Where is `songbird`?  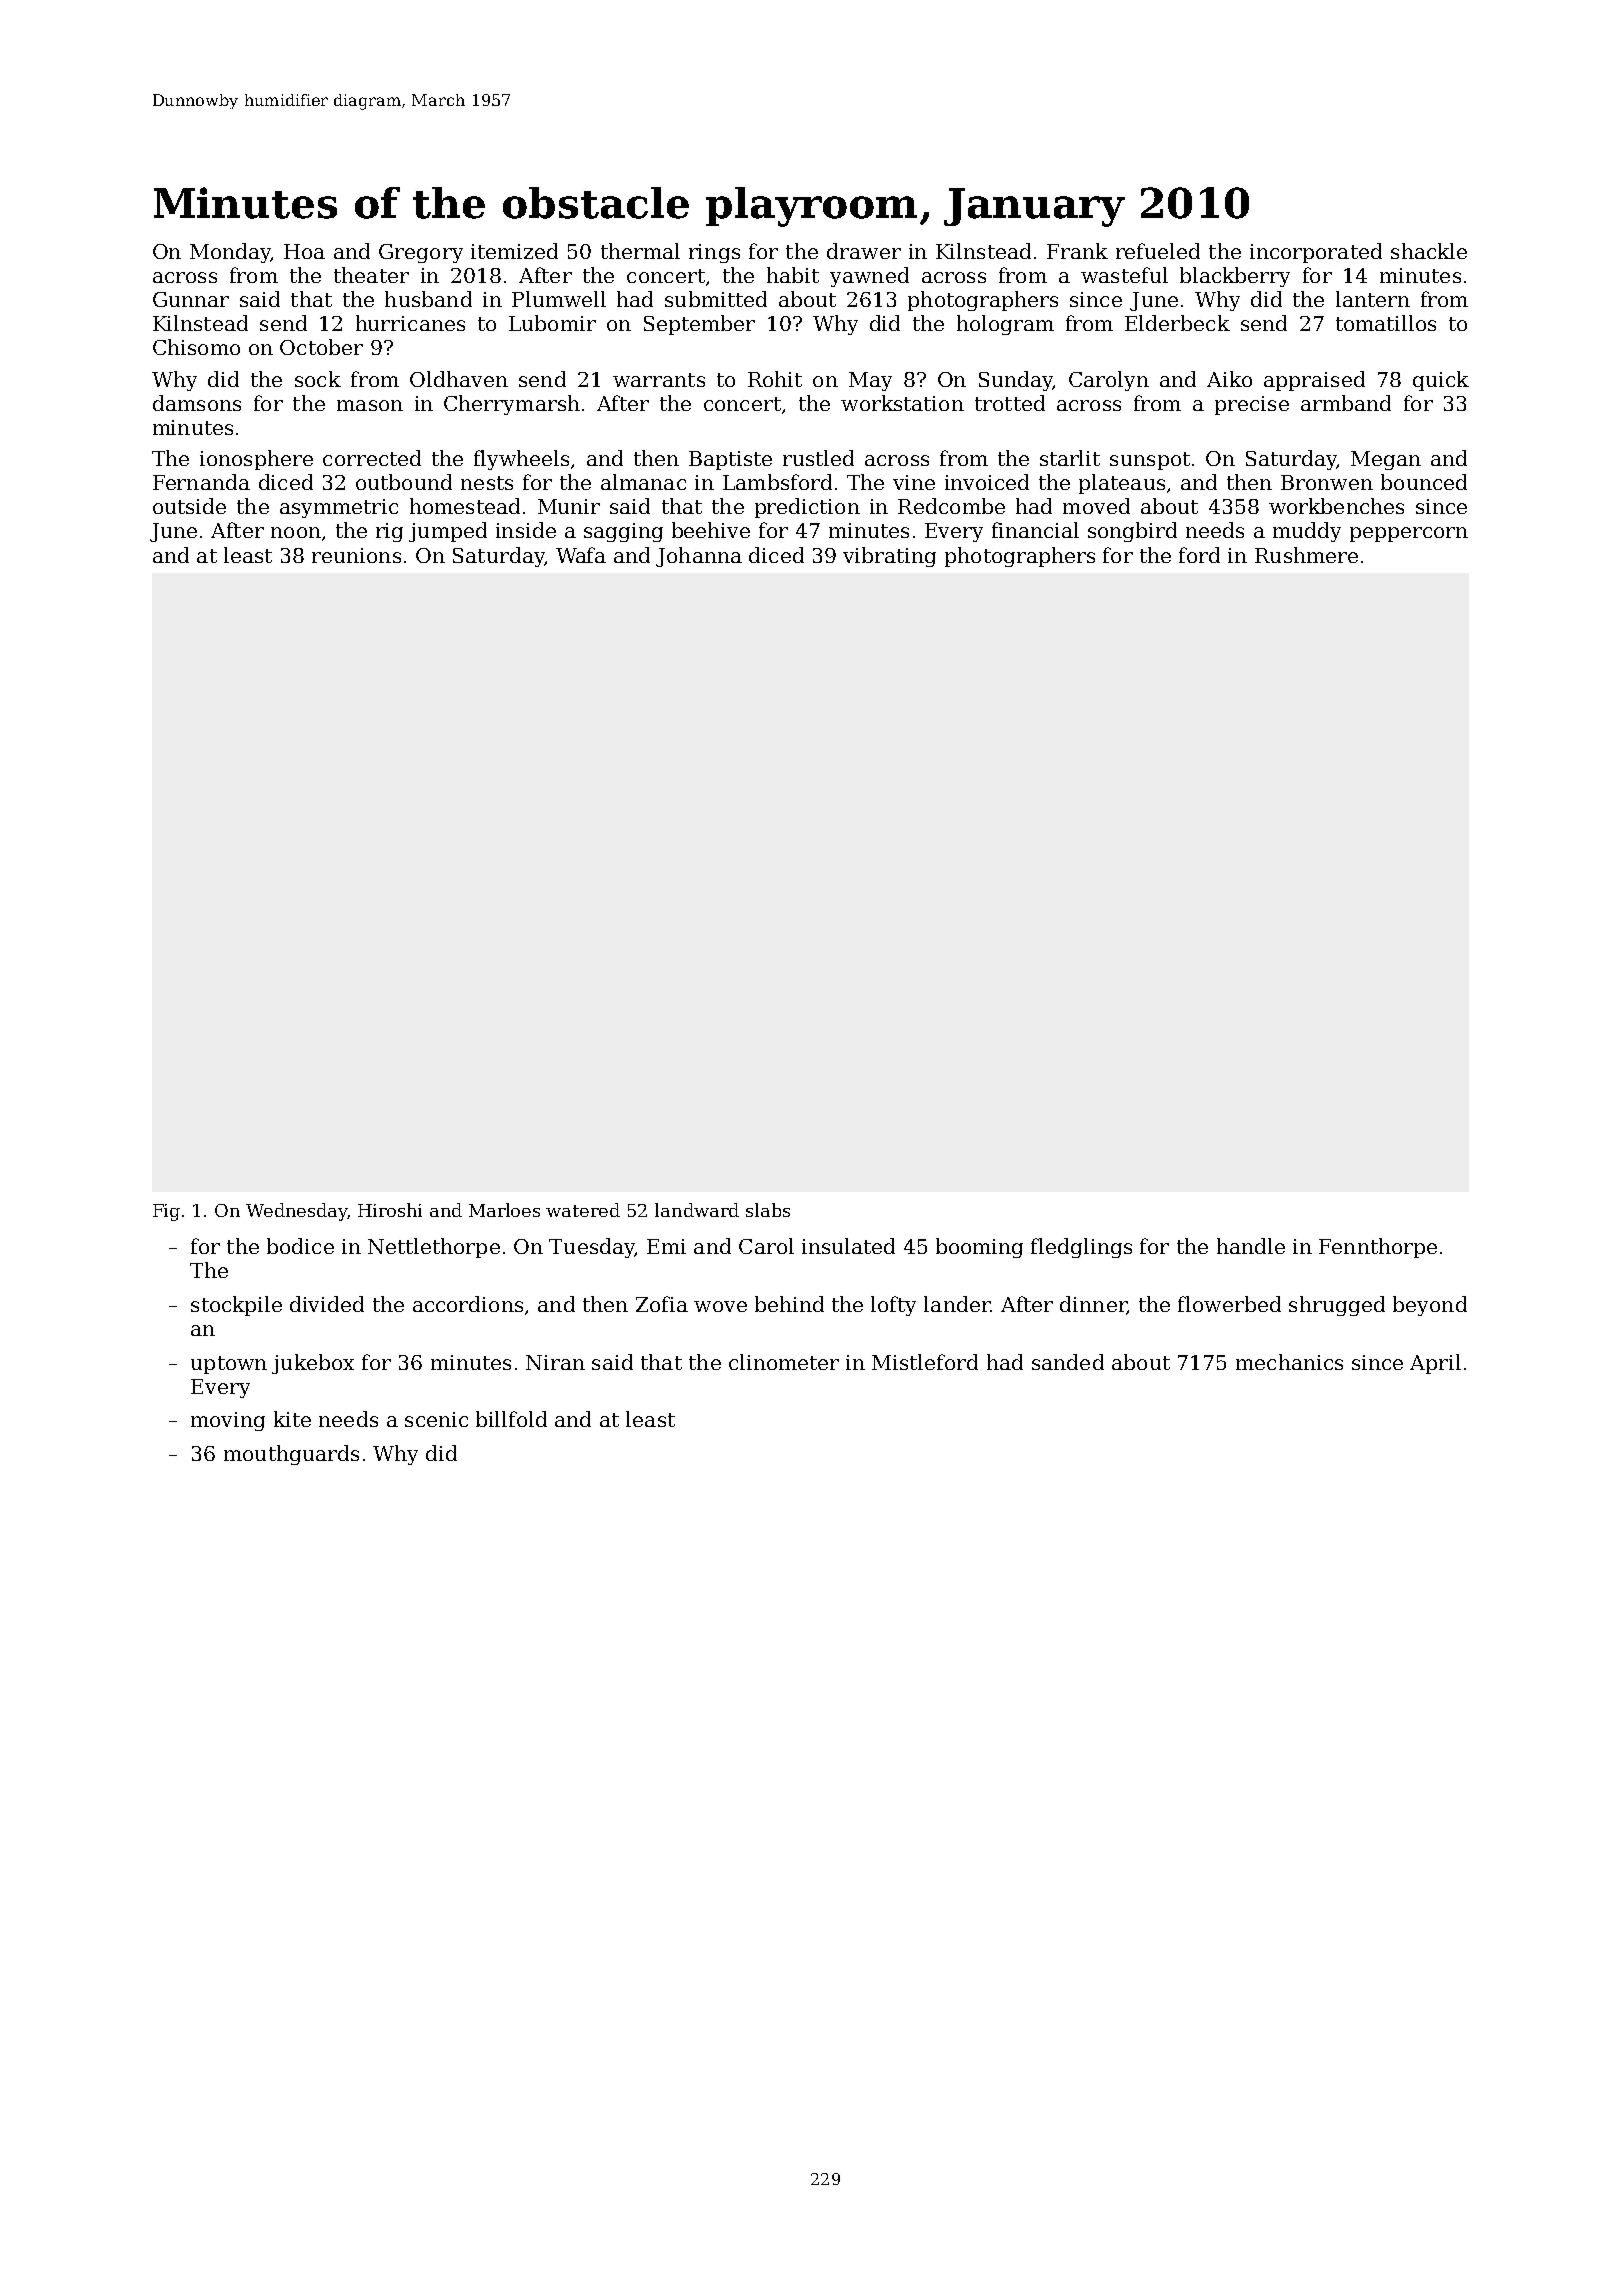
songbird is located at coordinates (1132, 532).
